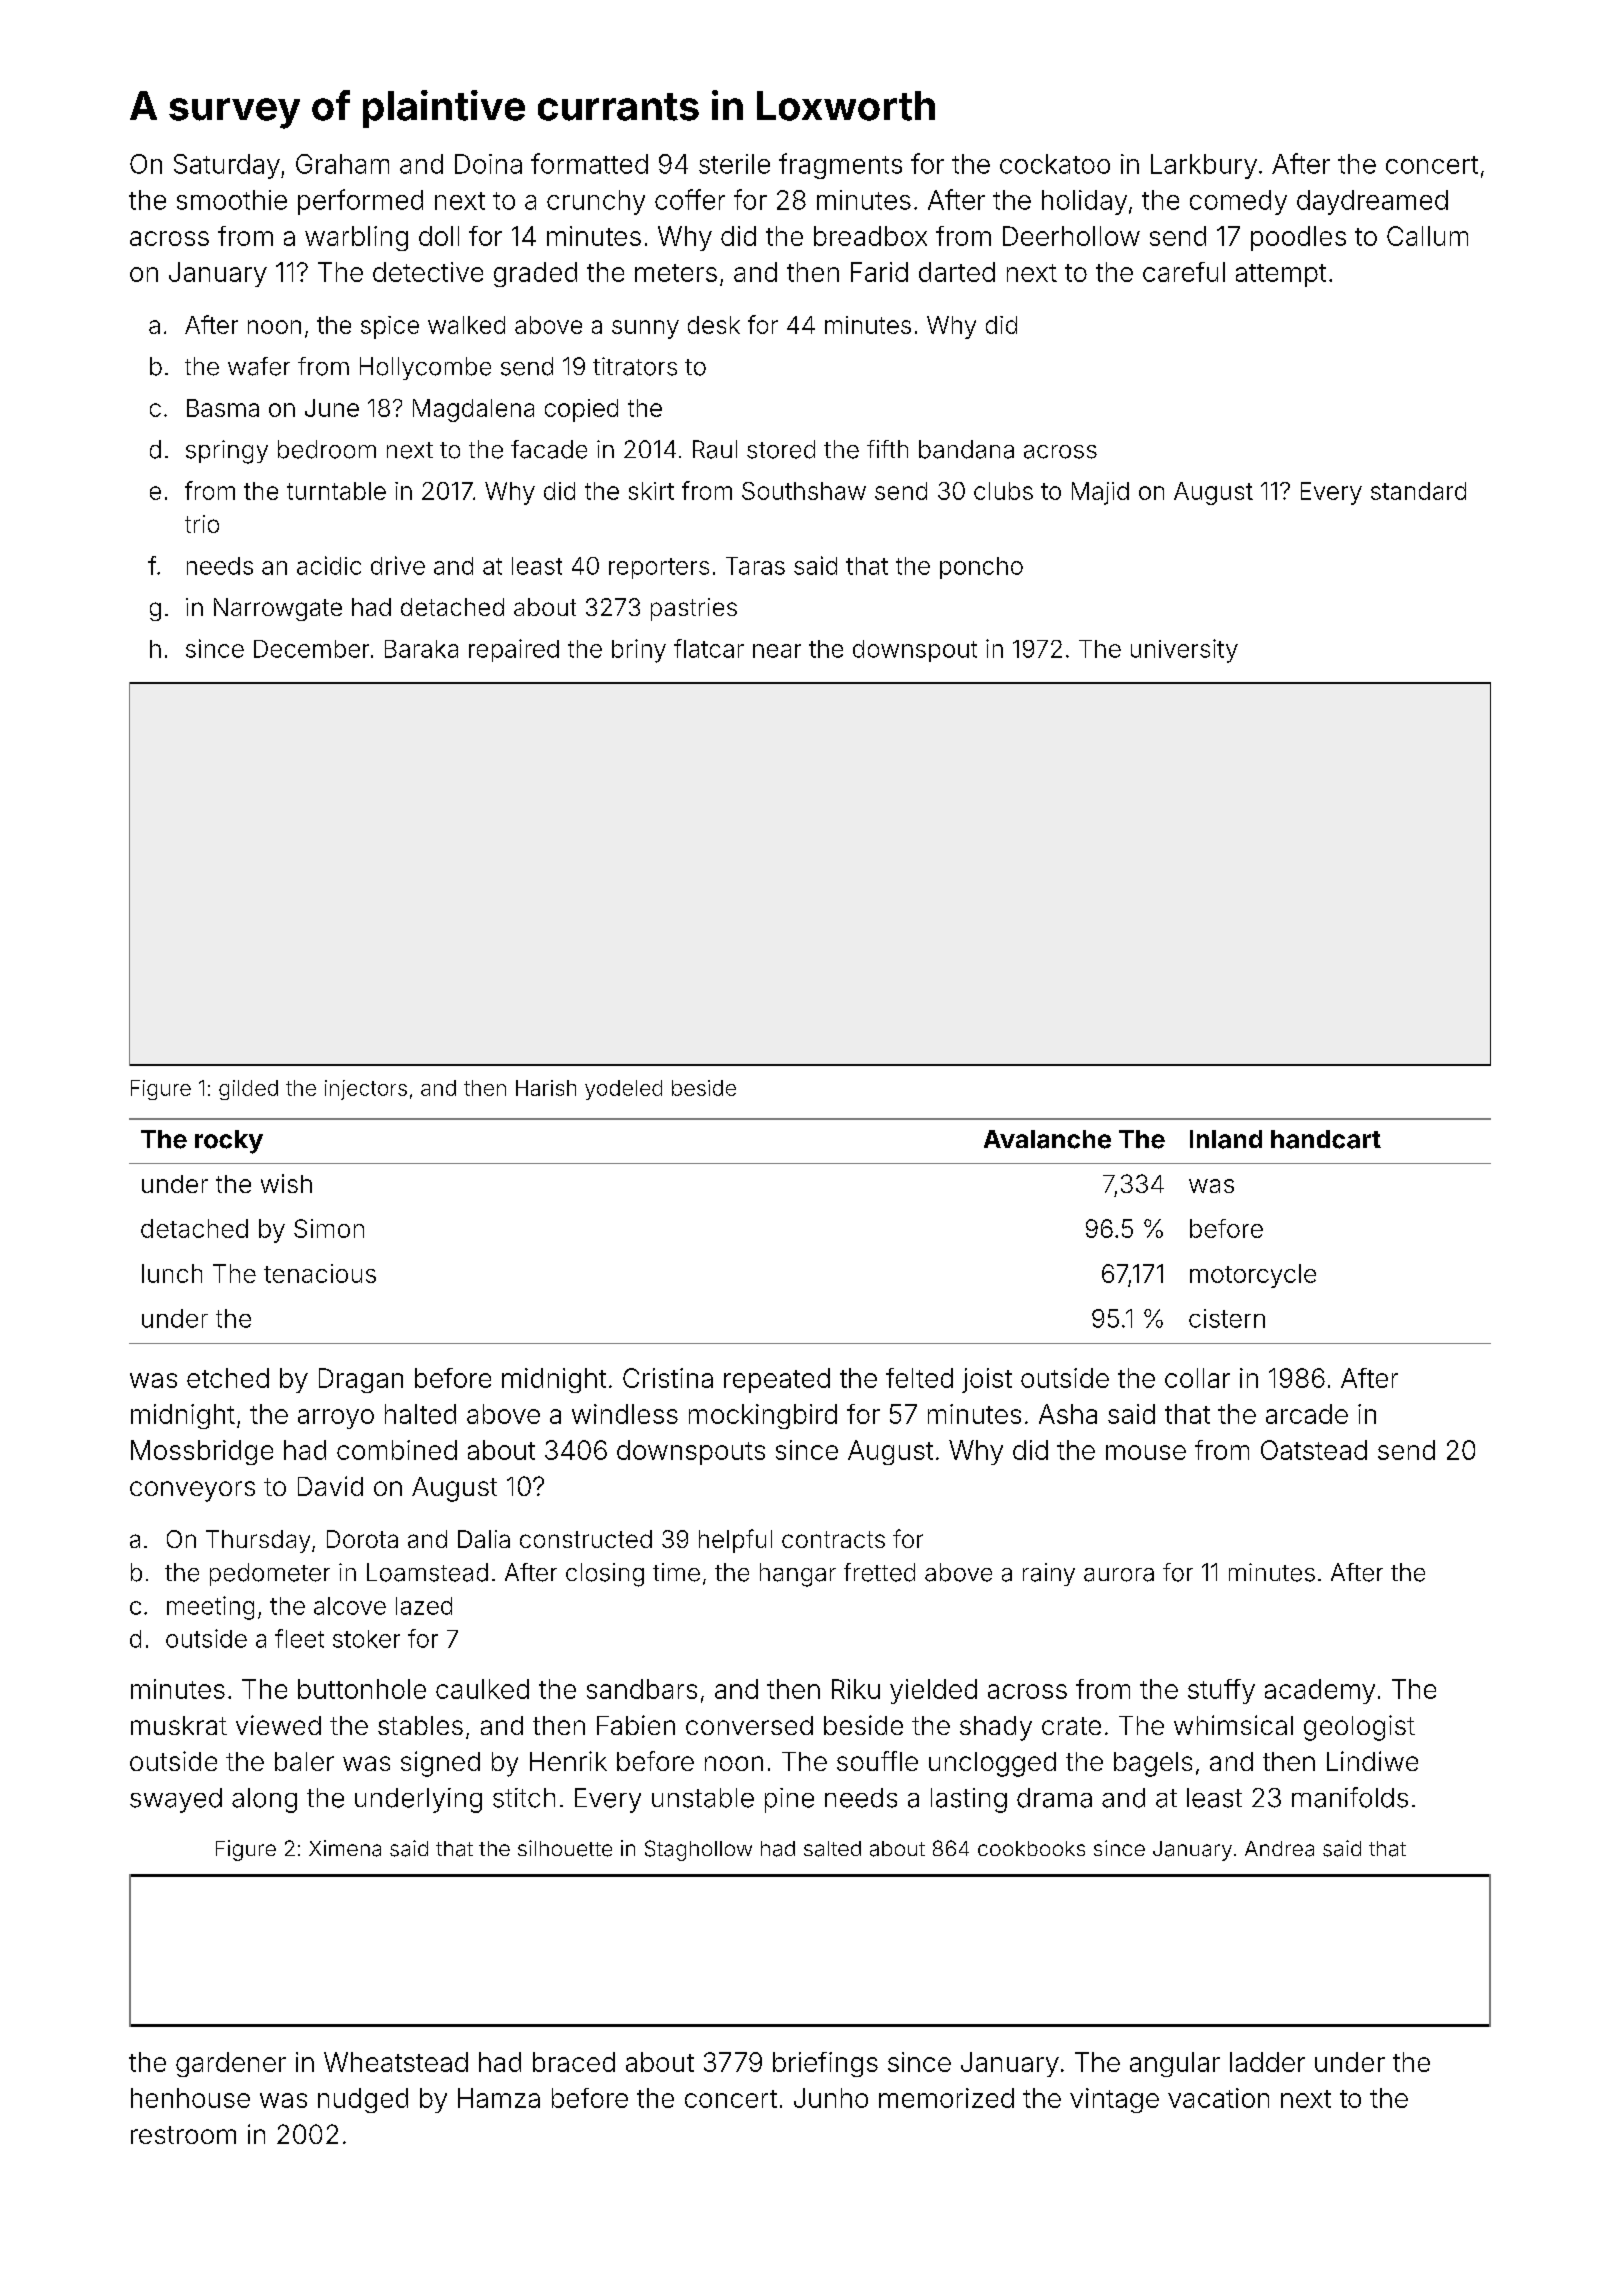 Image resolution: width=1620 pixels, height=2292 pixels. What do you see at coordinates (586, 1539) in the image?
I see `constructed` at bounding box center [586, 1539].
